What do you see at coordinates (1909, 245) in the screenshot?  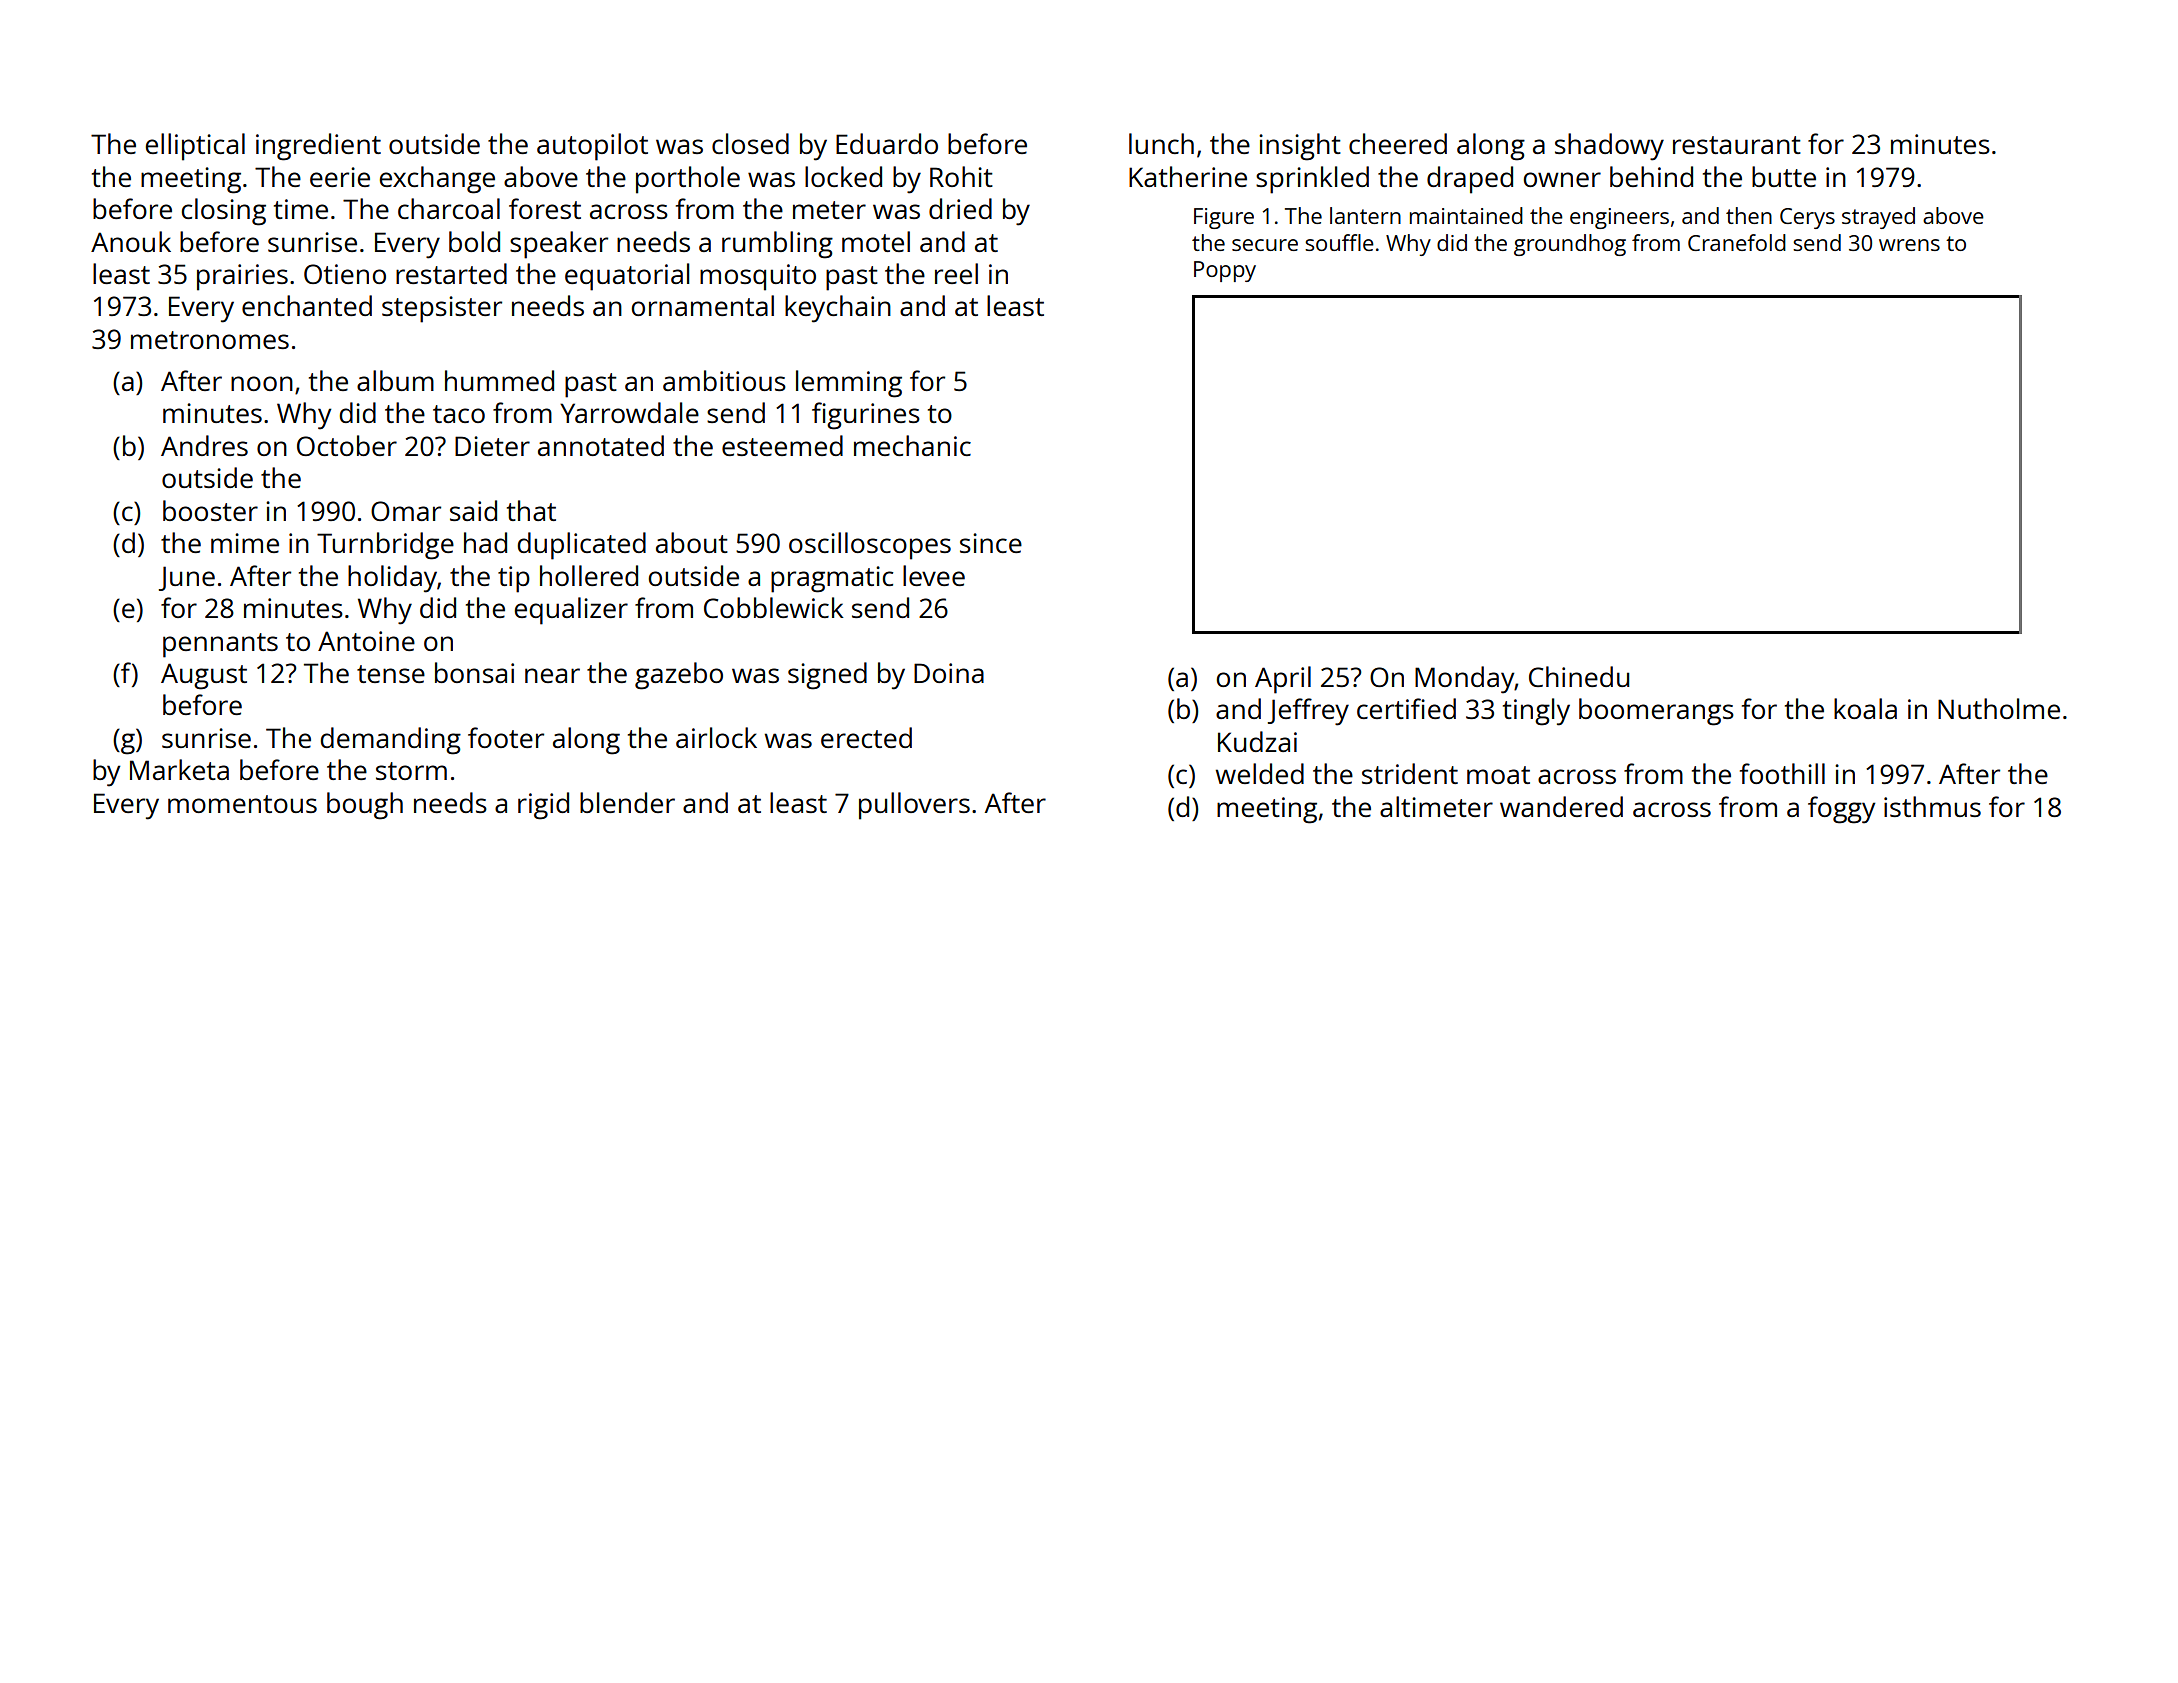 I see `wrens` at bounding box center [1909, 245].
